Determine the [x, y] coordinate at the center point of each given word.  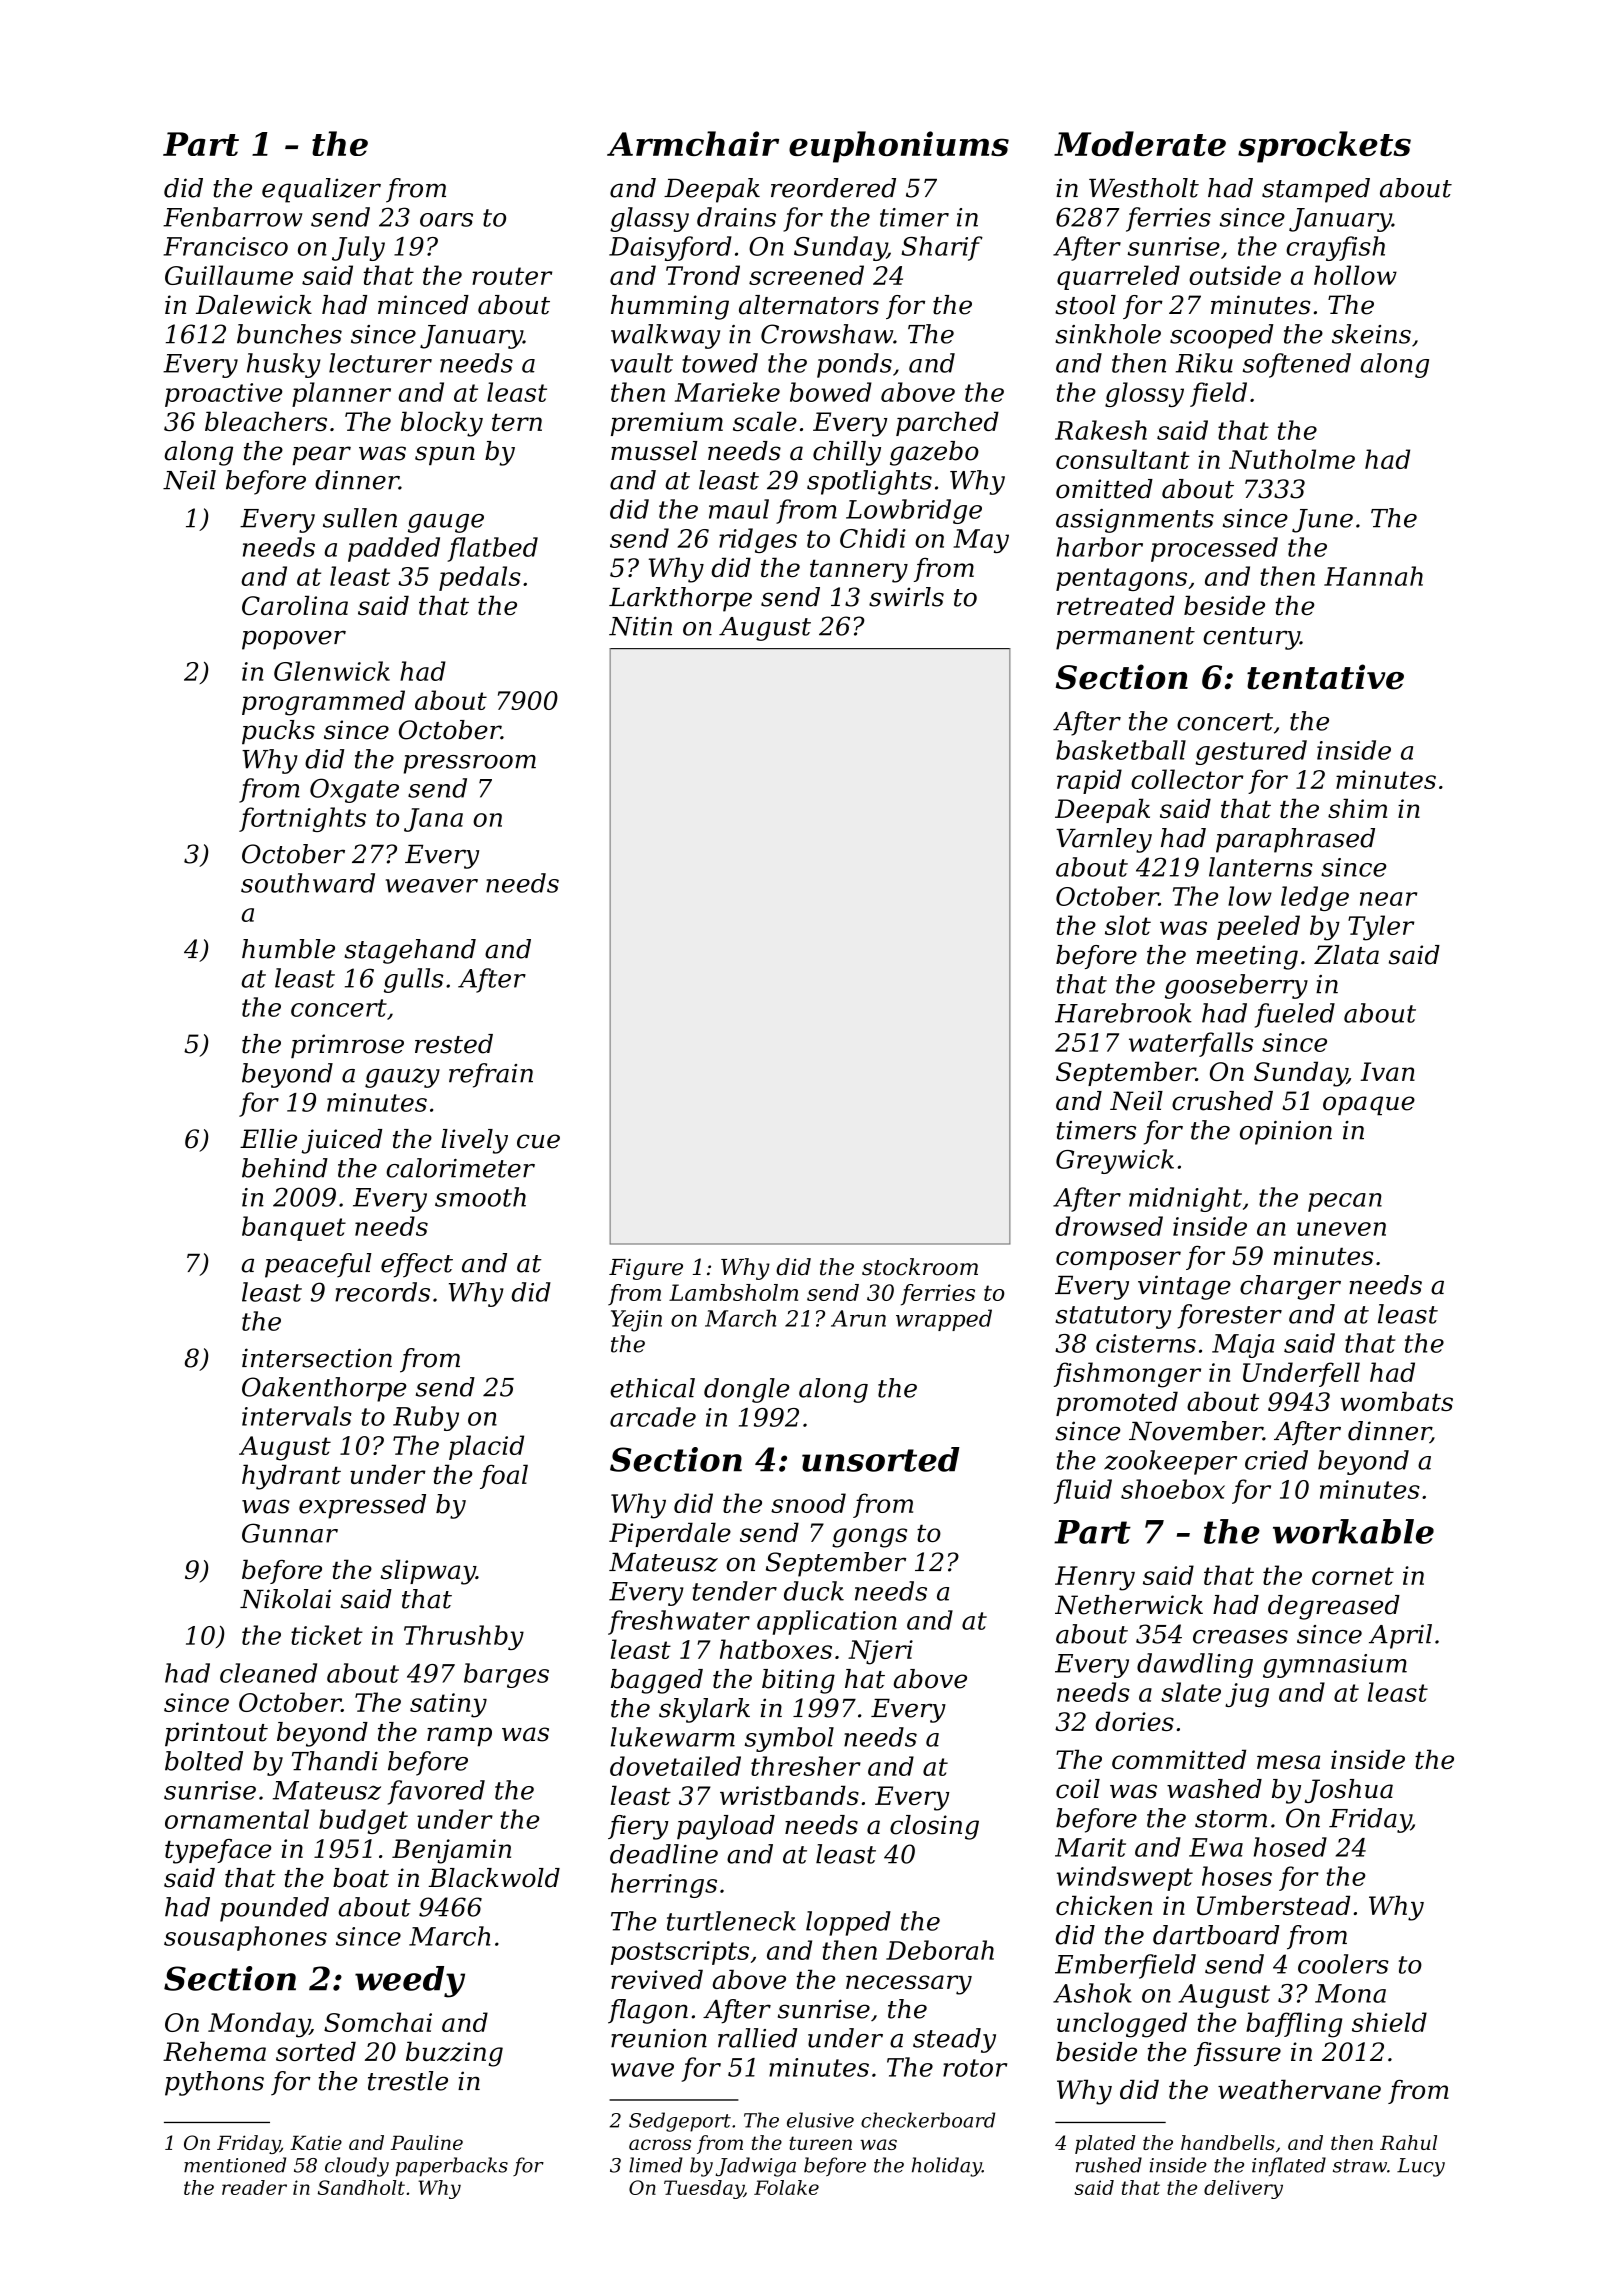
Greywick [1115, 1161]
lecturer [380, 363]
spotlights [869, 482]
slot [1128, 925]
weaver [431, 886]
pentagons [1121, 579]
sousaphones [245, 1938]
